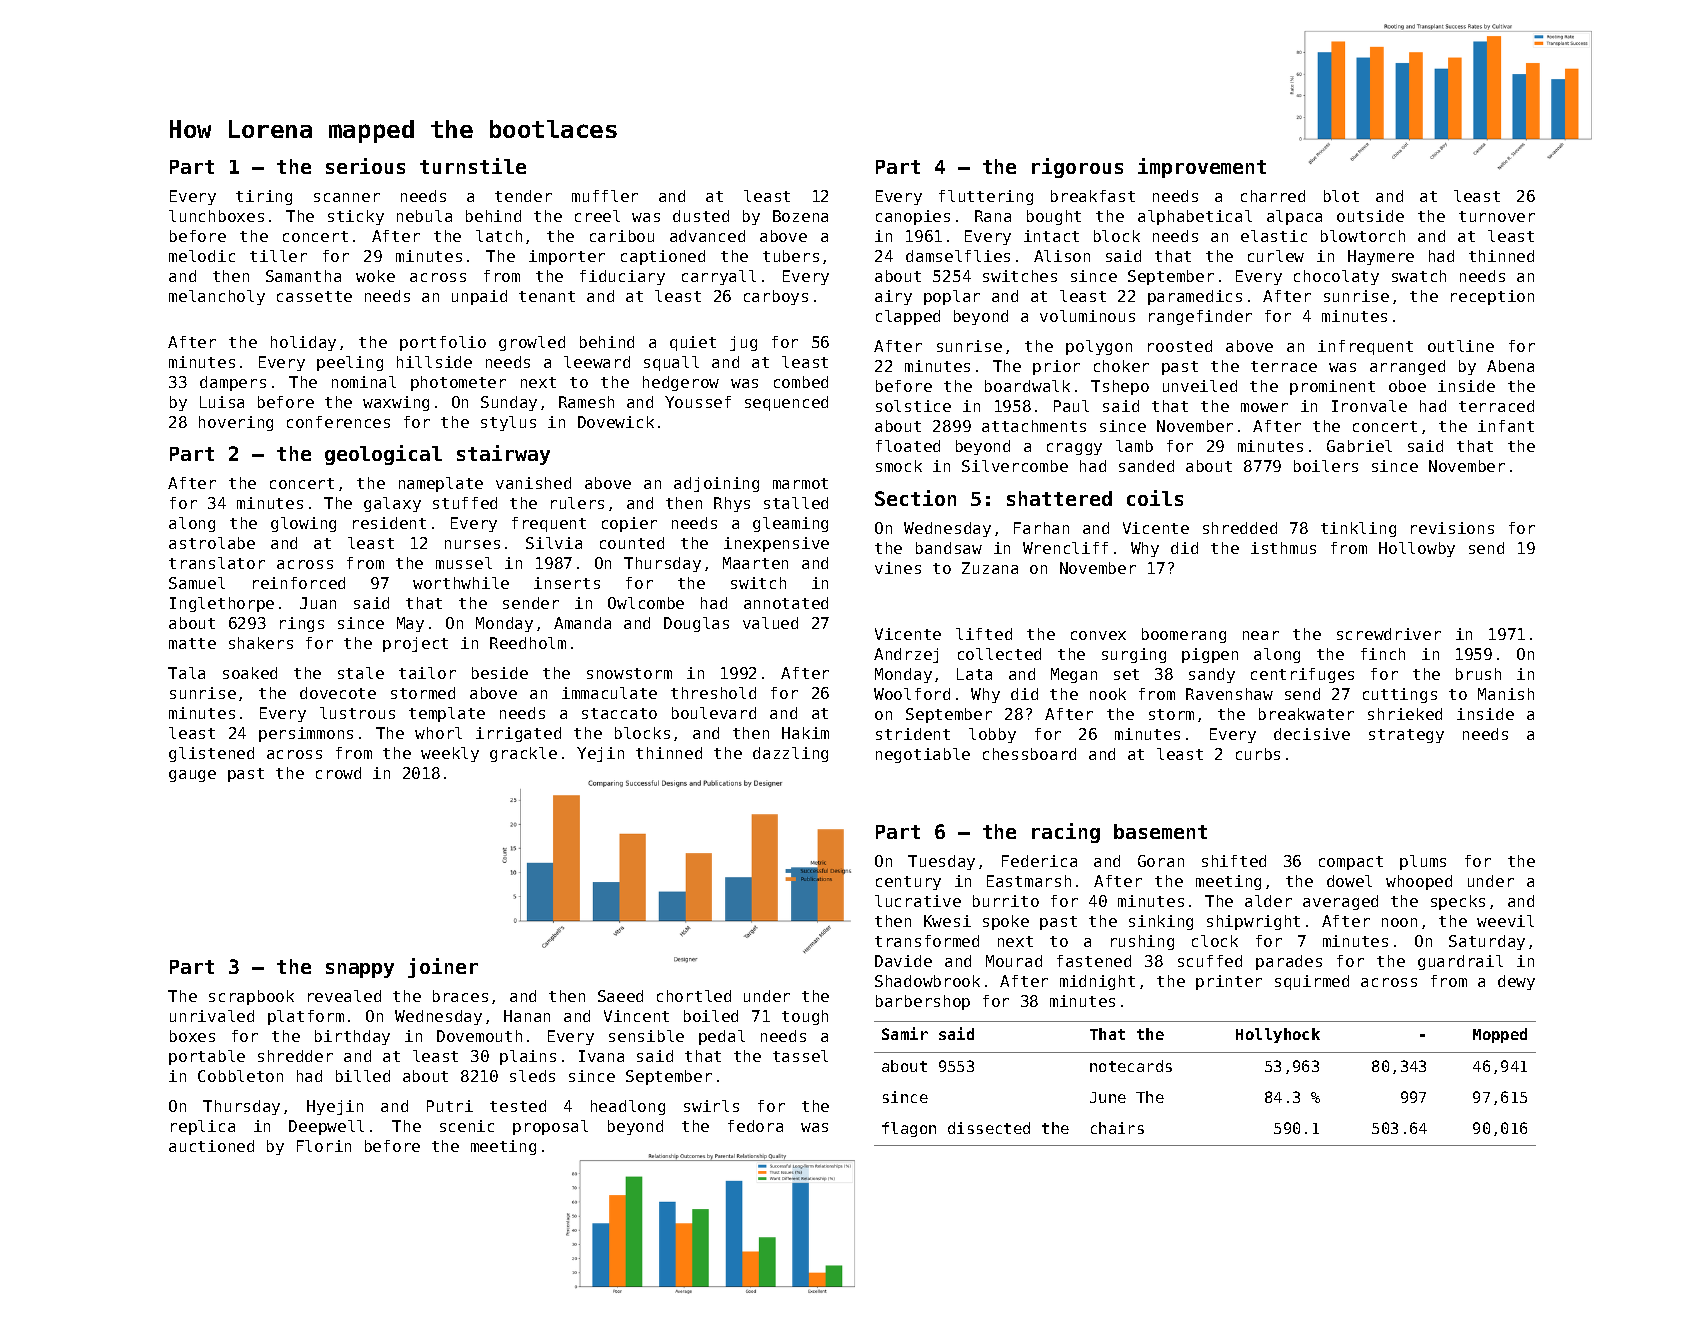 This screenshot has height=1317, width=1705. What do you see at coordinates (1370, 216) in the screenshot?
I see `outside` at bounding box center [1370, 216].
